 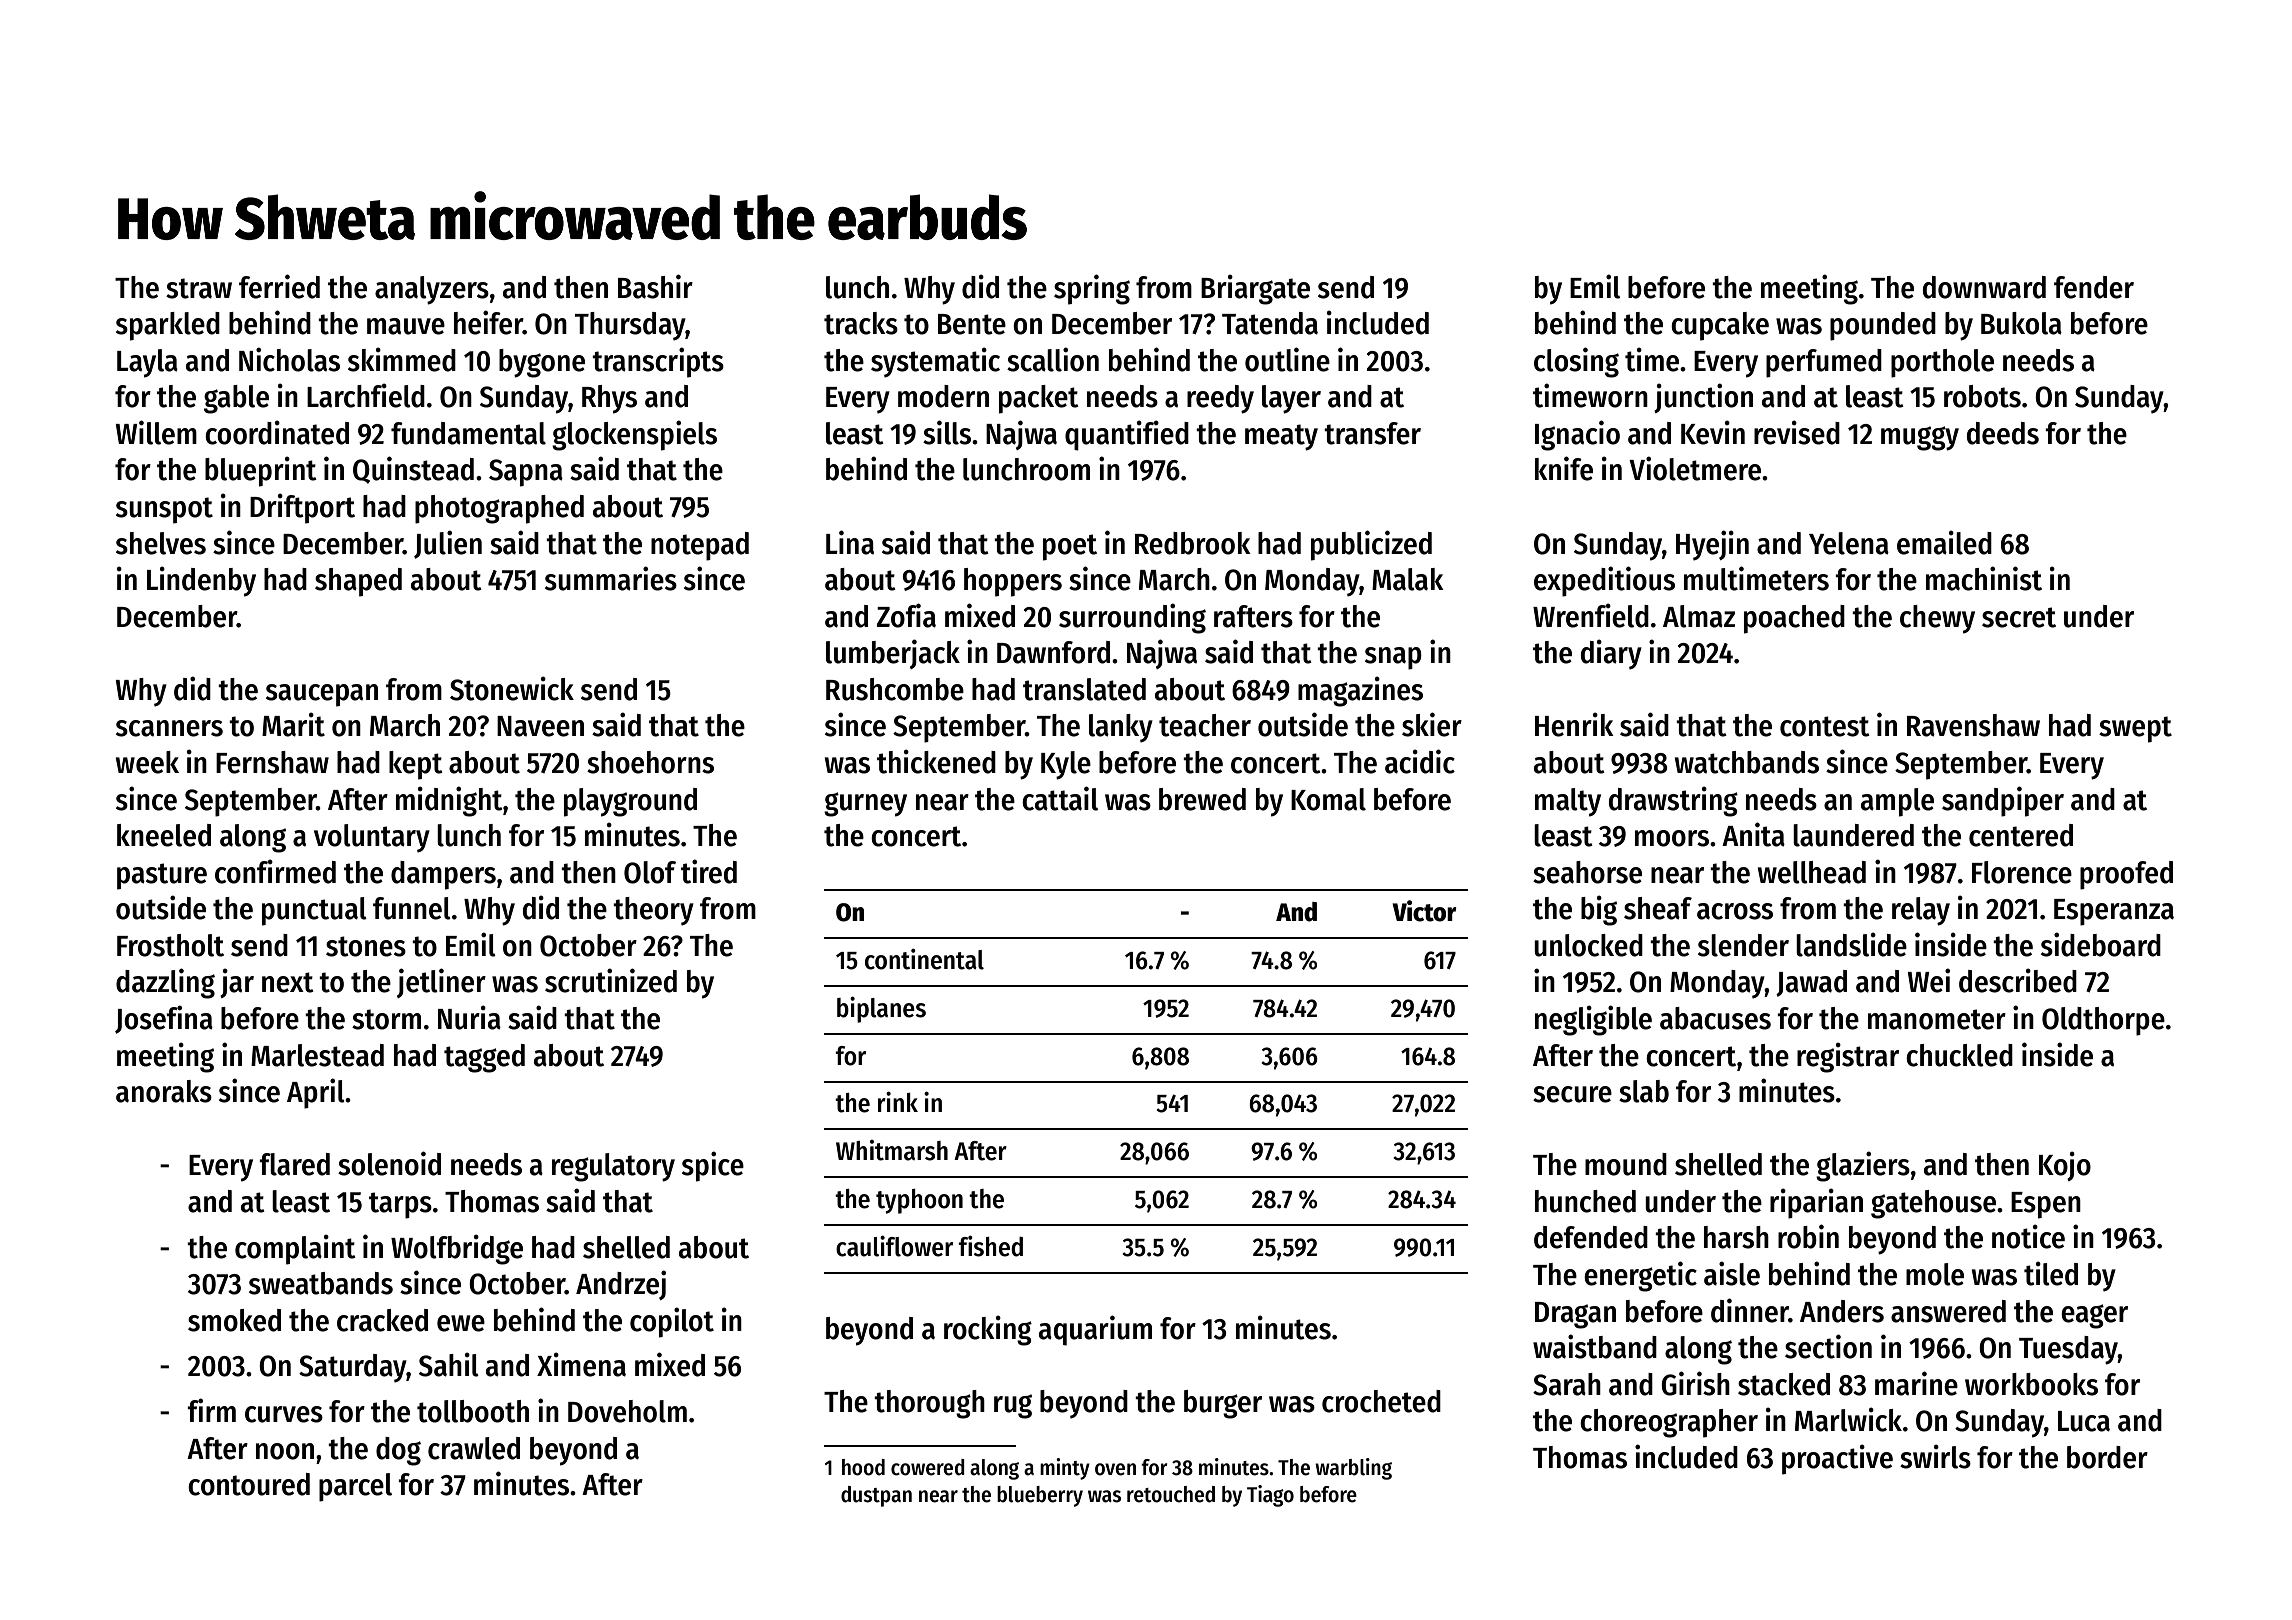 I want to click on deeds, so click(x=2003, y=433).
